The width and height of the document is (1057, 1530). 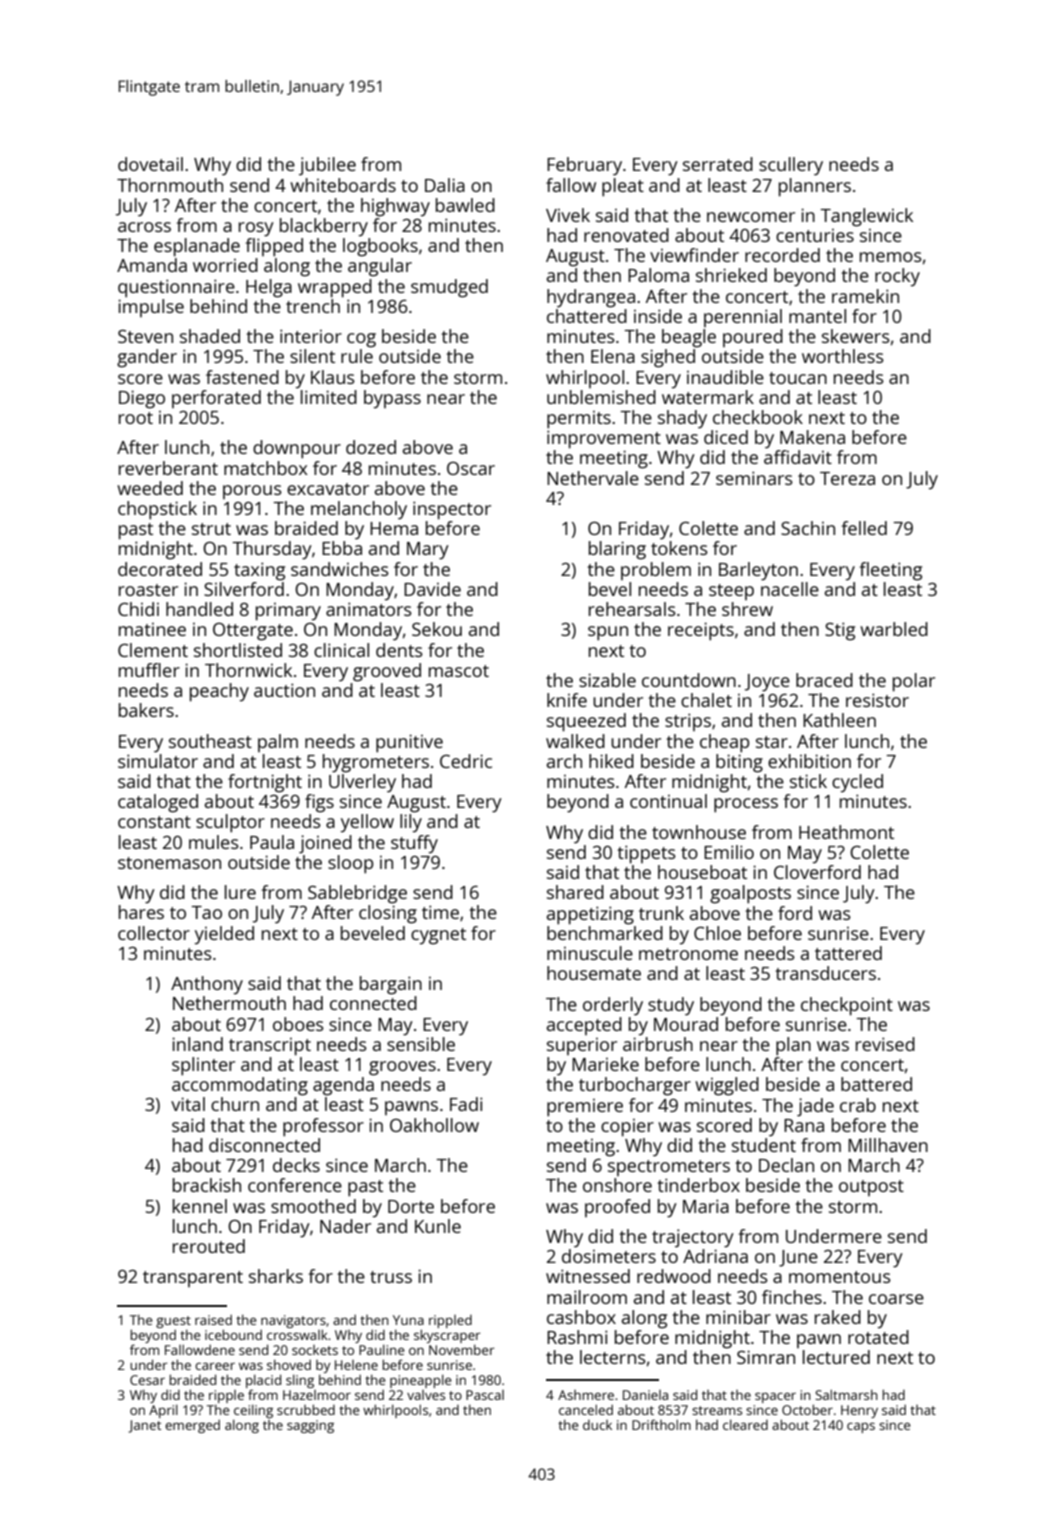 I want to click on blaring, so click(x=617, y=550).
